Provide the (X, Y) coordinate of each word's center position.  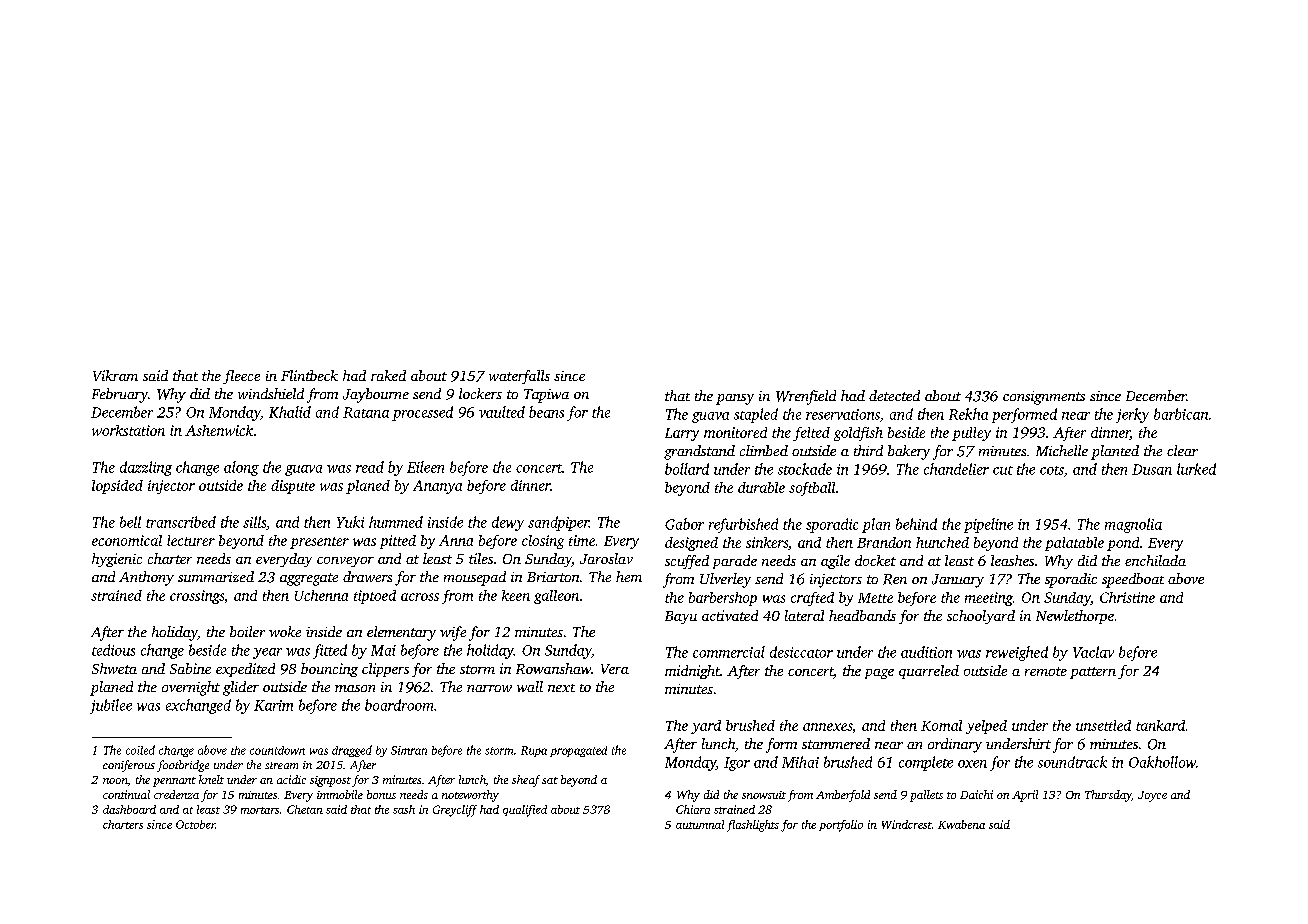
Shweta (114, 668)
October (195, 824)
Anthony (146, 578)
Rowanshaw (553, 668)
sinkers (767, 542)
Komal (941, 725)
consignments (1044, 398)
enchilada (1155, 560)
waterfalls (519, 377)
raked (388, 375)
